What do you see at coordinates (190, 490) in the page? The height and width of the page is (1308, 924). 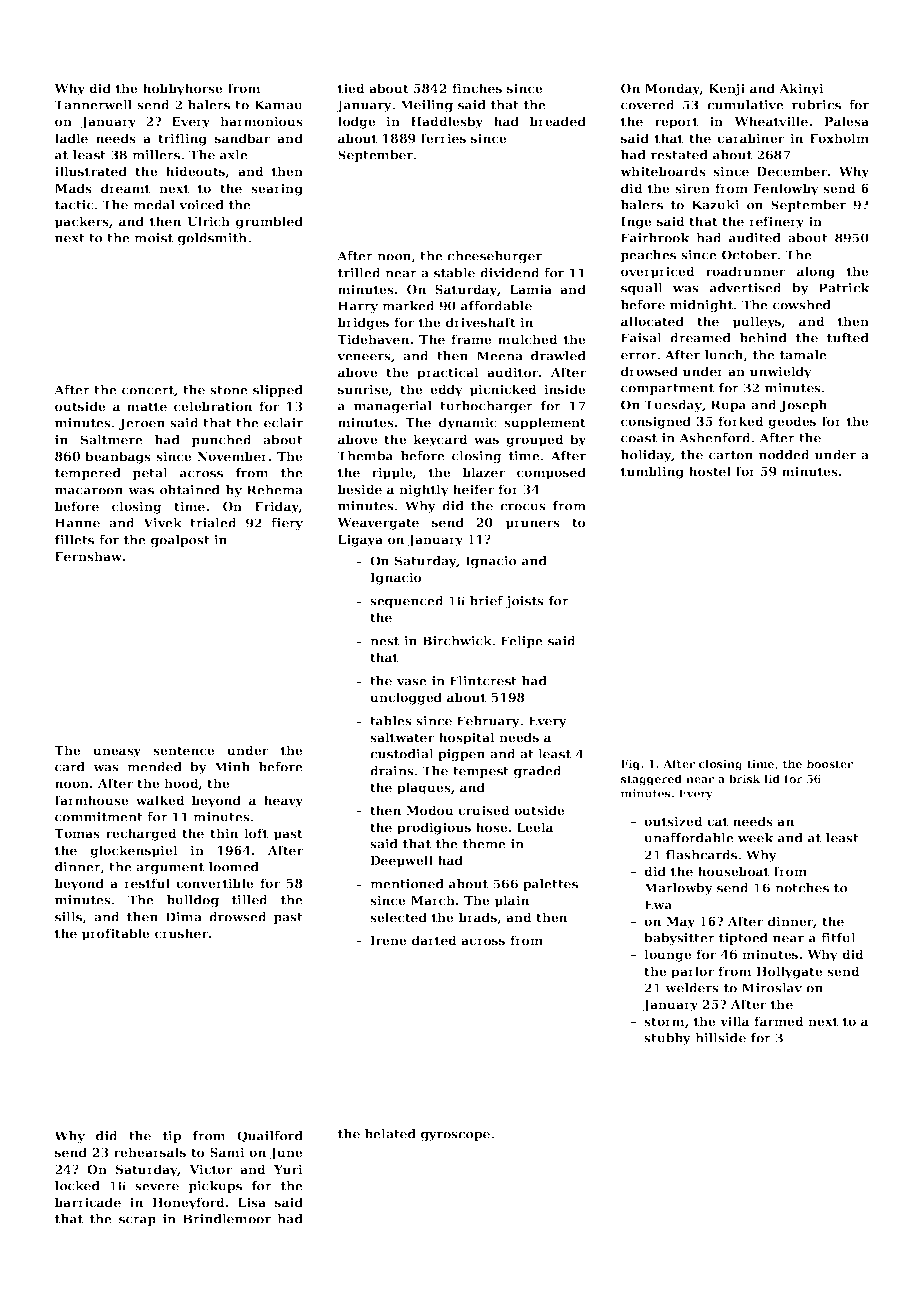 I see `obtained` at bounding box center [190, 490].
